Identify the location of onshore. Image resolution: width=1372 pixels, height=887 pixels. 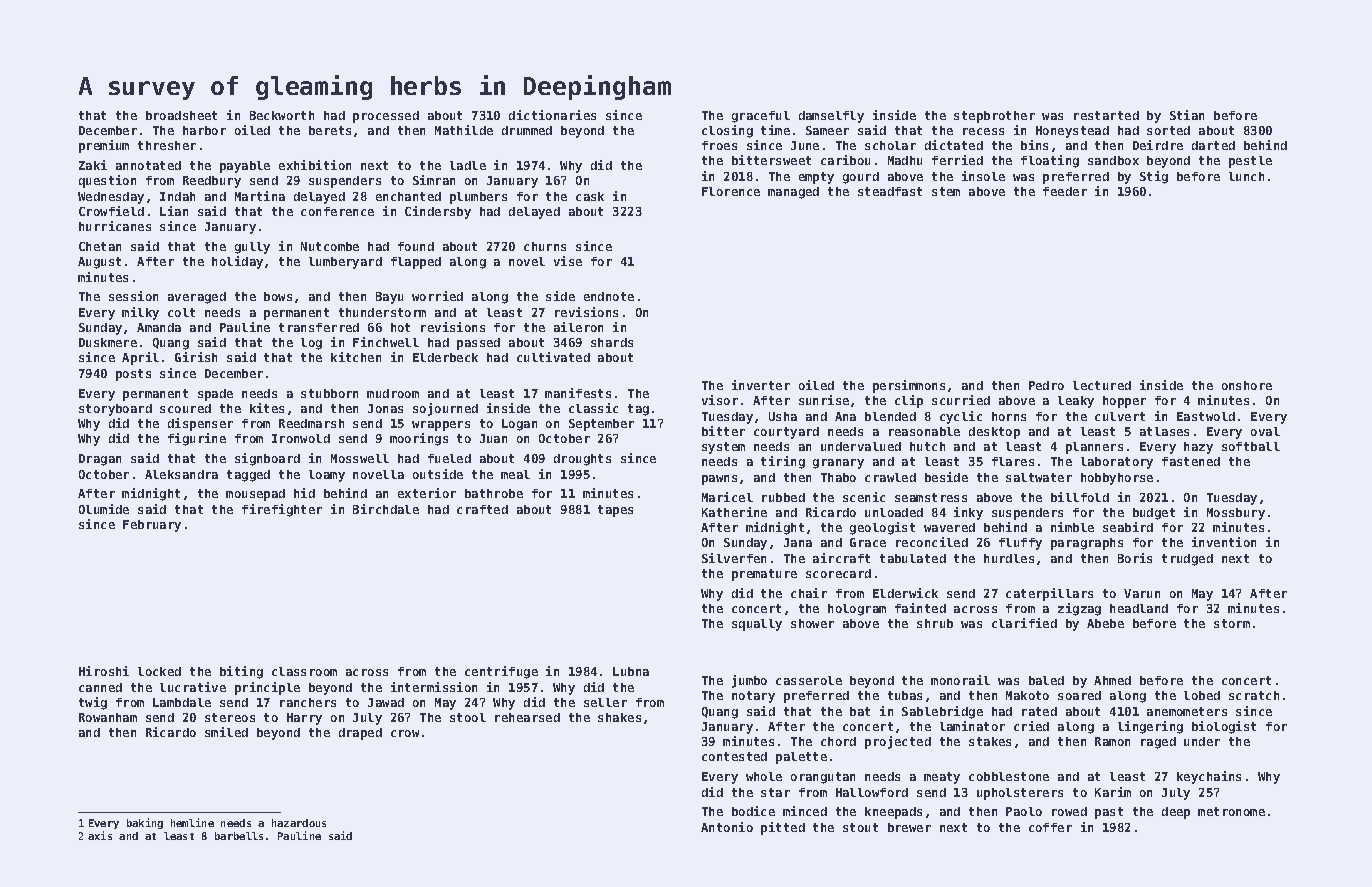
(1247, 385).
